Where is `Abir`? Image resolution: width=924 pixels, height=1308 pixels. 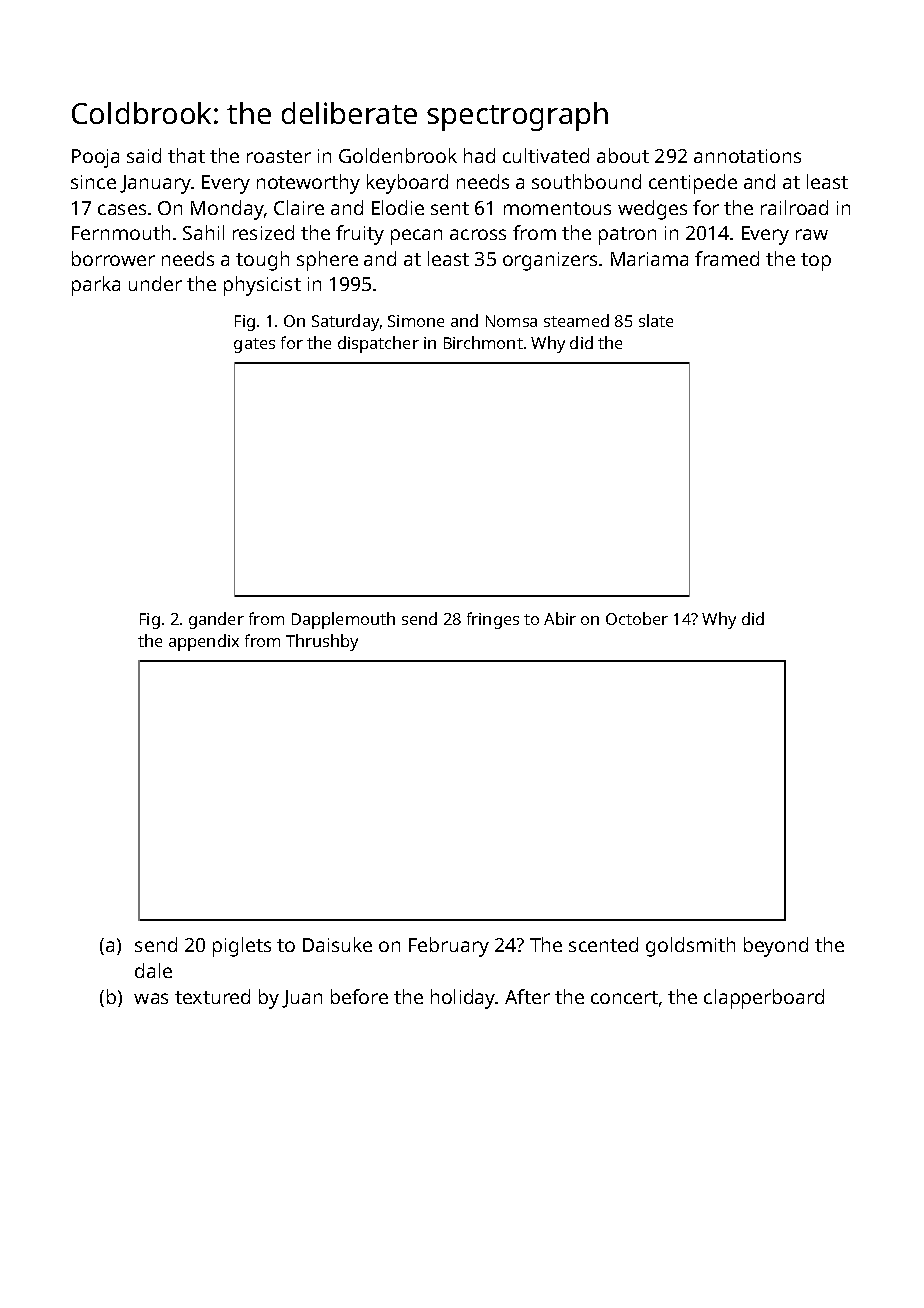
Abir is located at coordinates (560, 618).
